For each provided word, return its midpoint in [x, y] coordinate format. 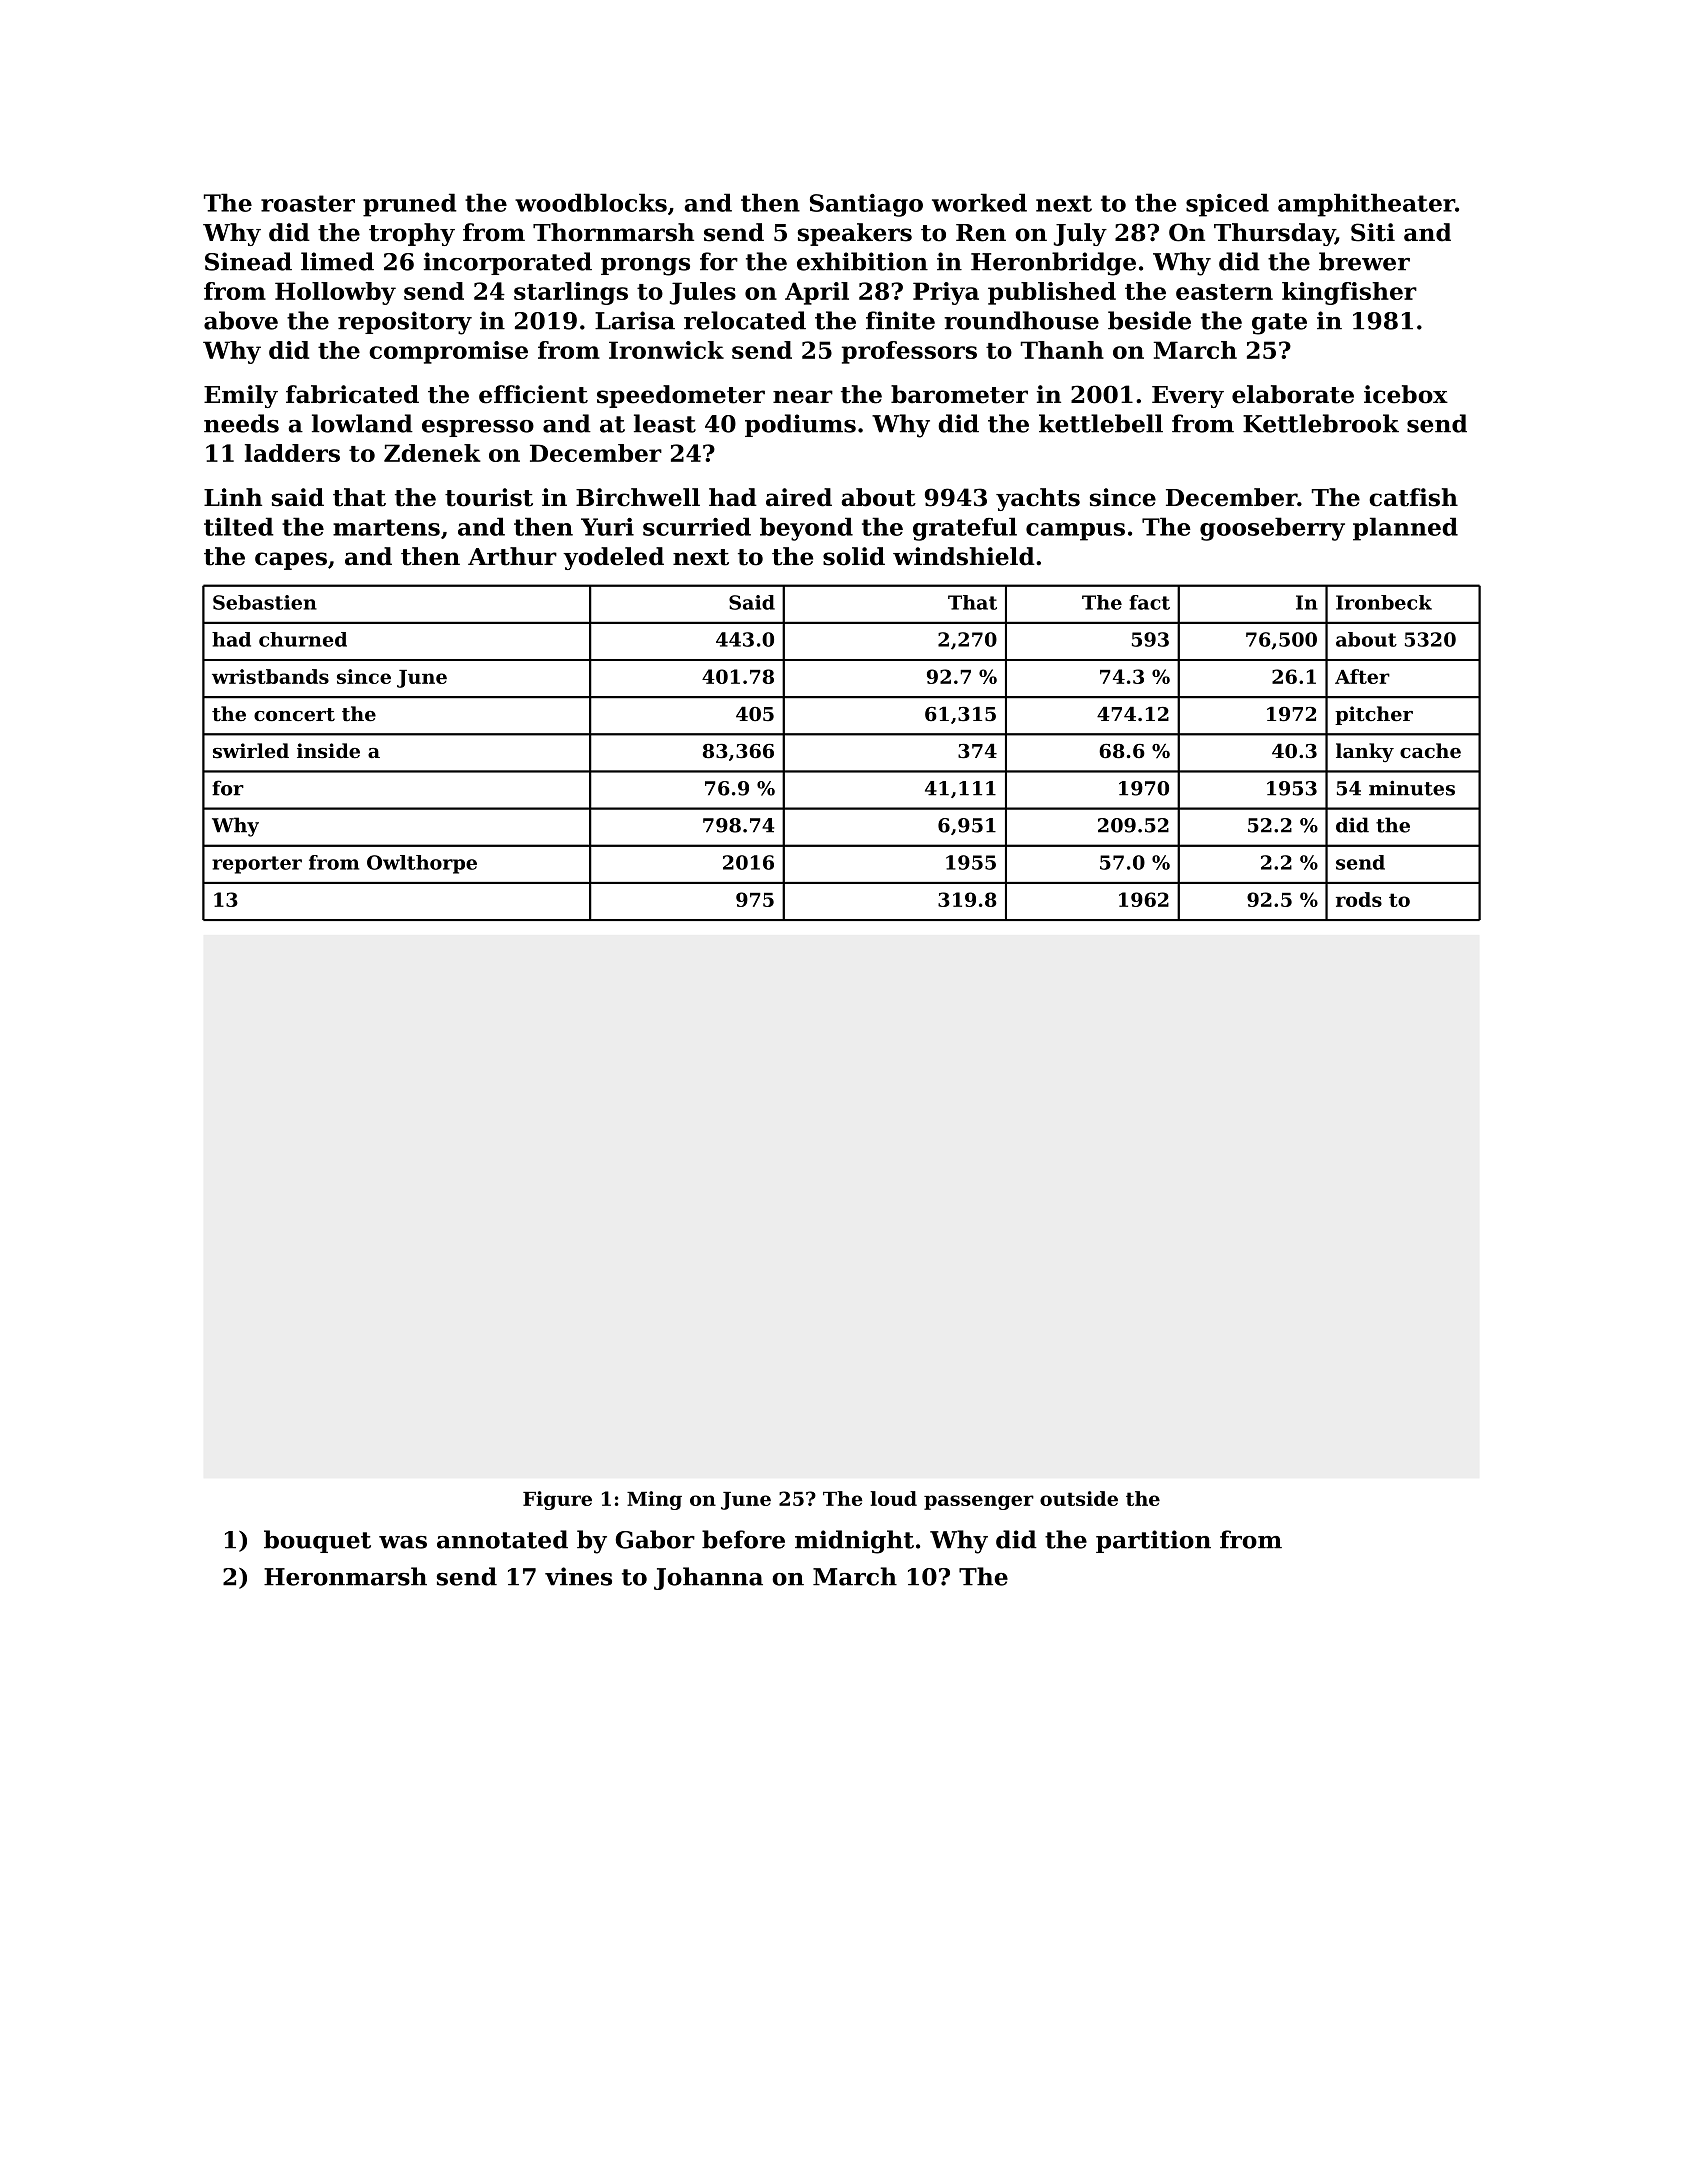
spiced [1227, 205]
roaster [308, 203]
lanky [1365, 752]
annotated [502, 1539]
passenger [979, 1502]
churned [303, 639]
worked [979, 202]
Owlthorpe [422, 864]
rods [1359, 899]
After [1362, 676]
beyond [806, 529]
